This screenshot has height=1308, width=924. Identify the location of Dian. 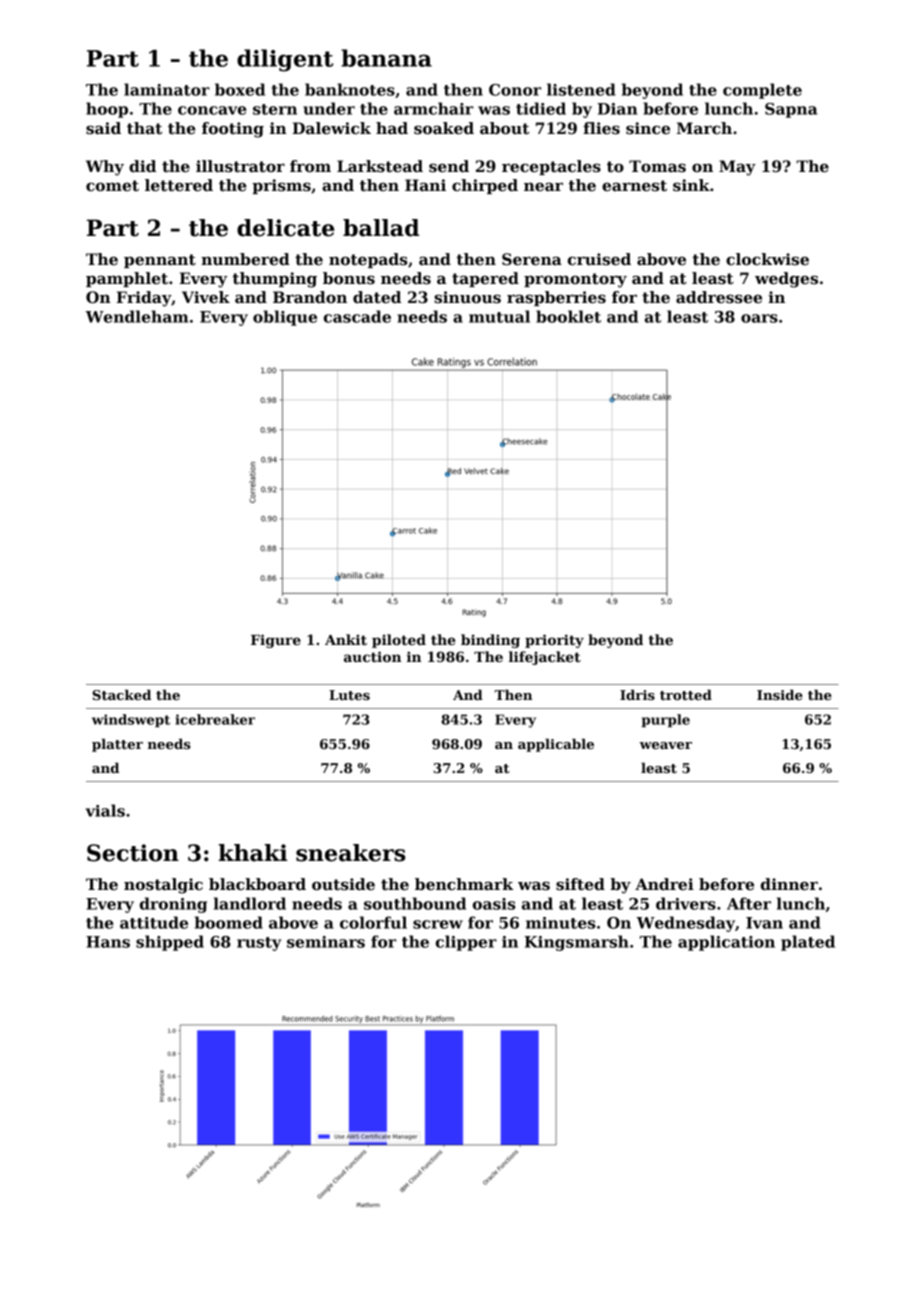
(617, 109).
